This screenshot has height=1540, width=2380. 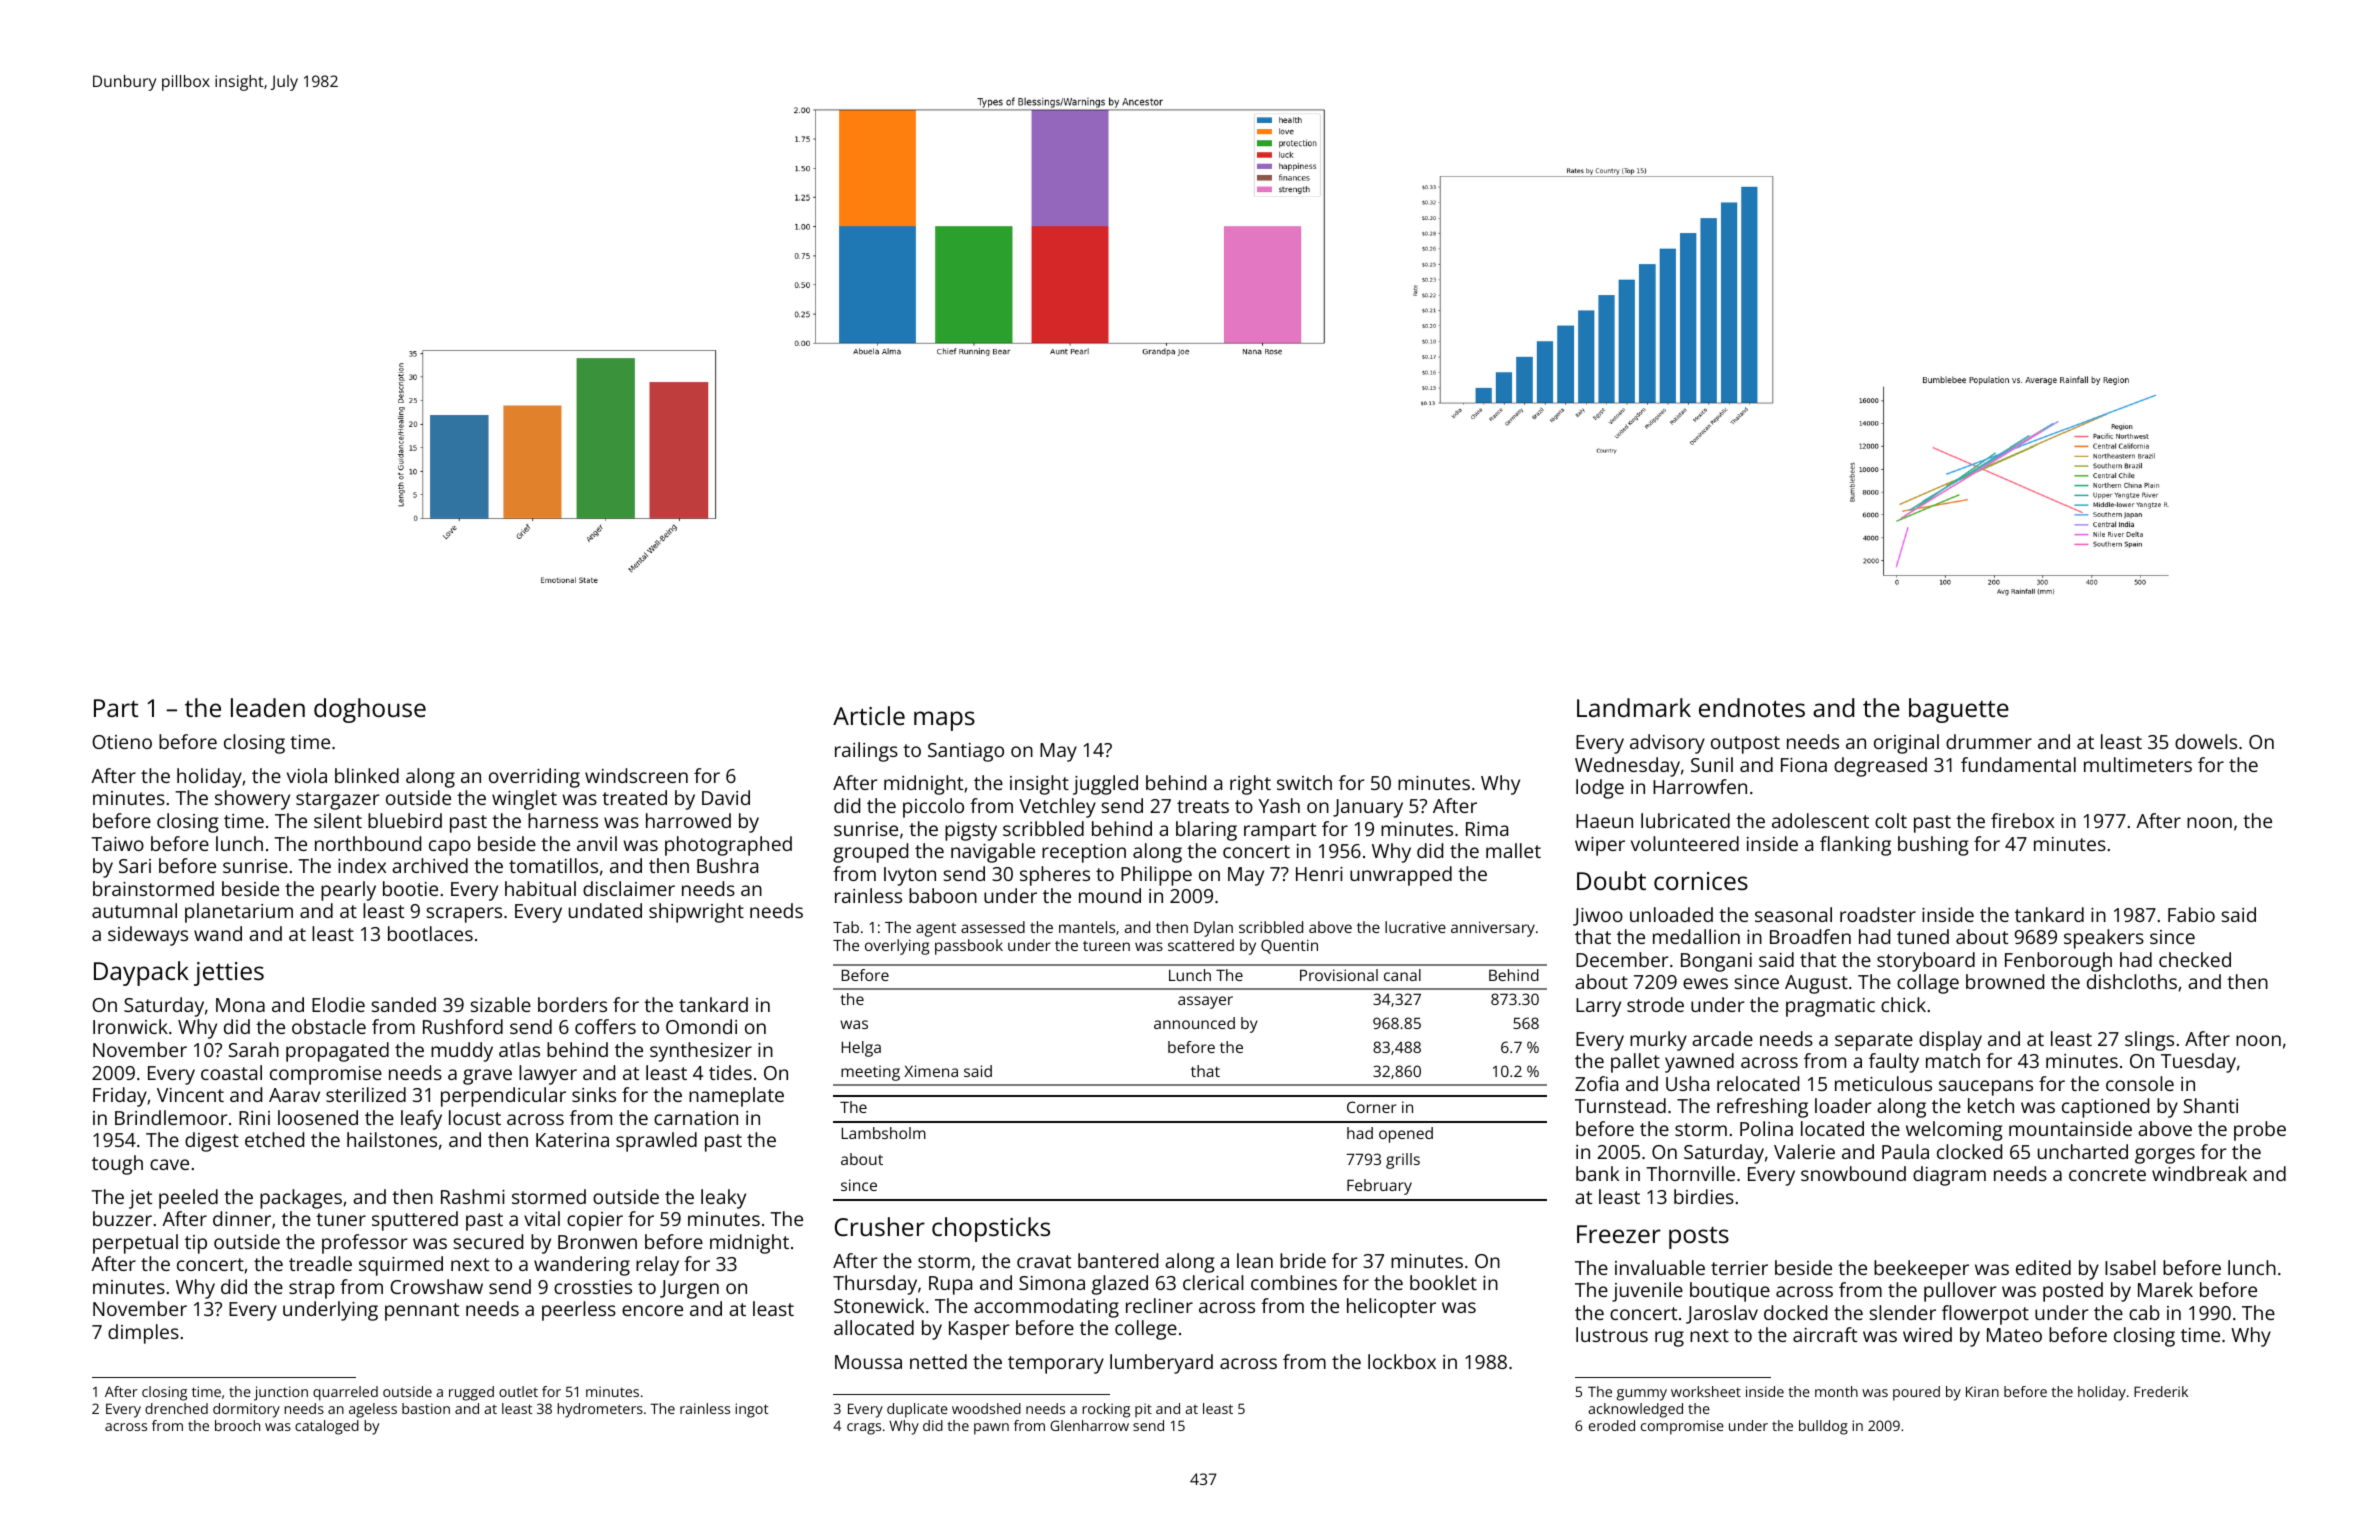 What do you see at coordinates (1959, 710) in the screenshot?
I see `baguette` at bounding box center [1959, 710].
